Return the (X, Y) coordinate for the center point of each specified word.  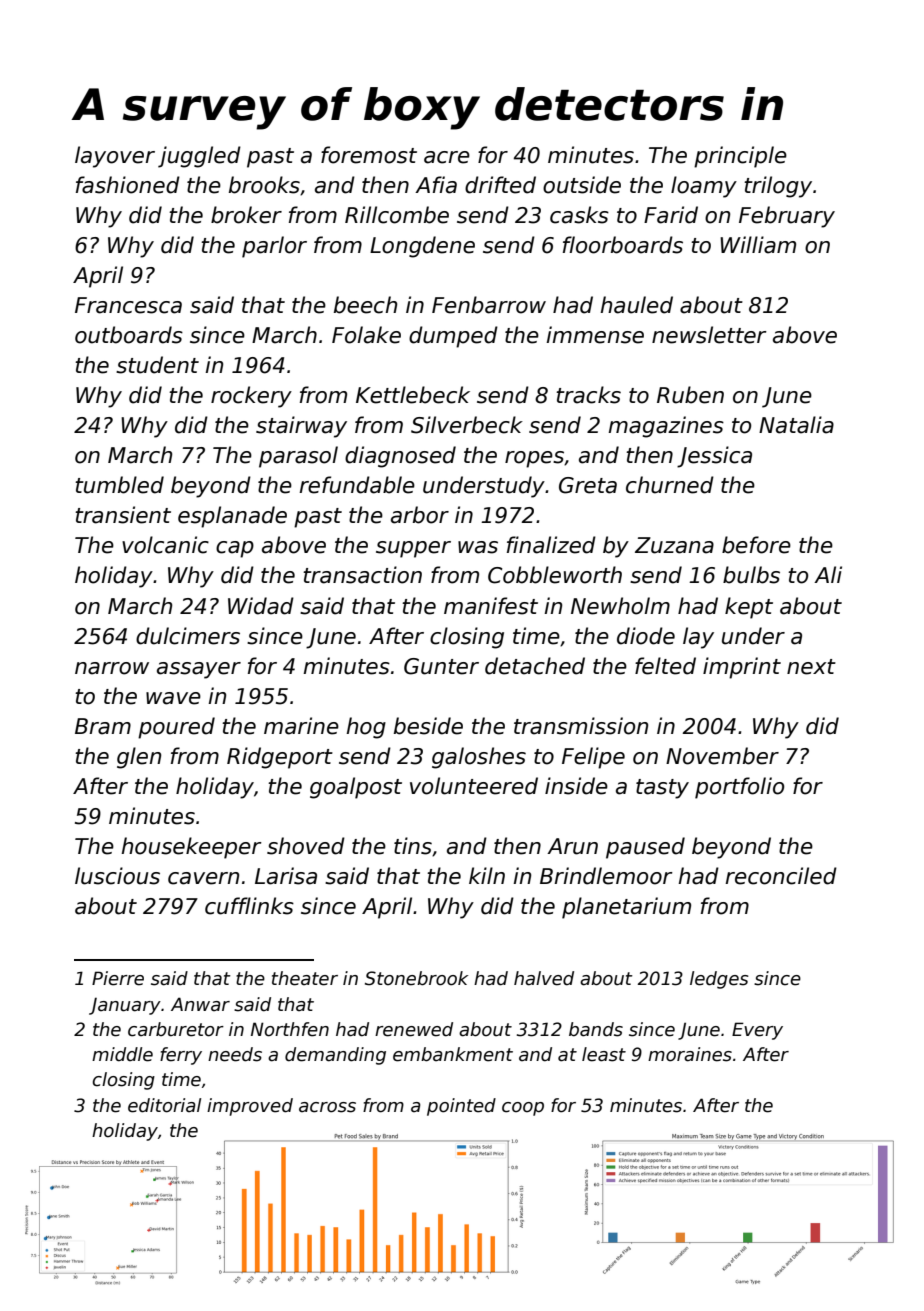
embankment (453, 1054)
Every (757, 1031)
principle (740, 157)
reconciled (781, 876)
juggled (199, 157)
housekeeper (191, 848)
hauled (636, 305)
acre (447, 157)
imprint (742, 668)
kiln (487, 875)
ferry (181, 1056)
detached (535, 666)
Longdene (422, 247)
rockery (251, 397)
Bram (103, 726)
